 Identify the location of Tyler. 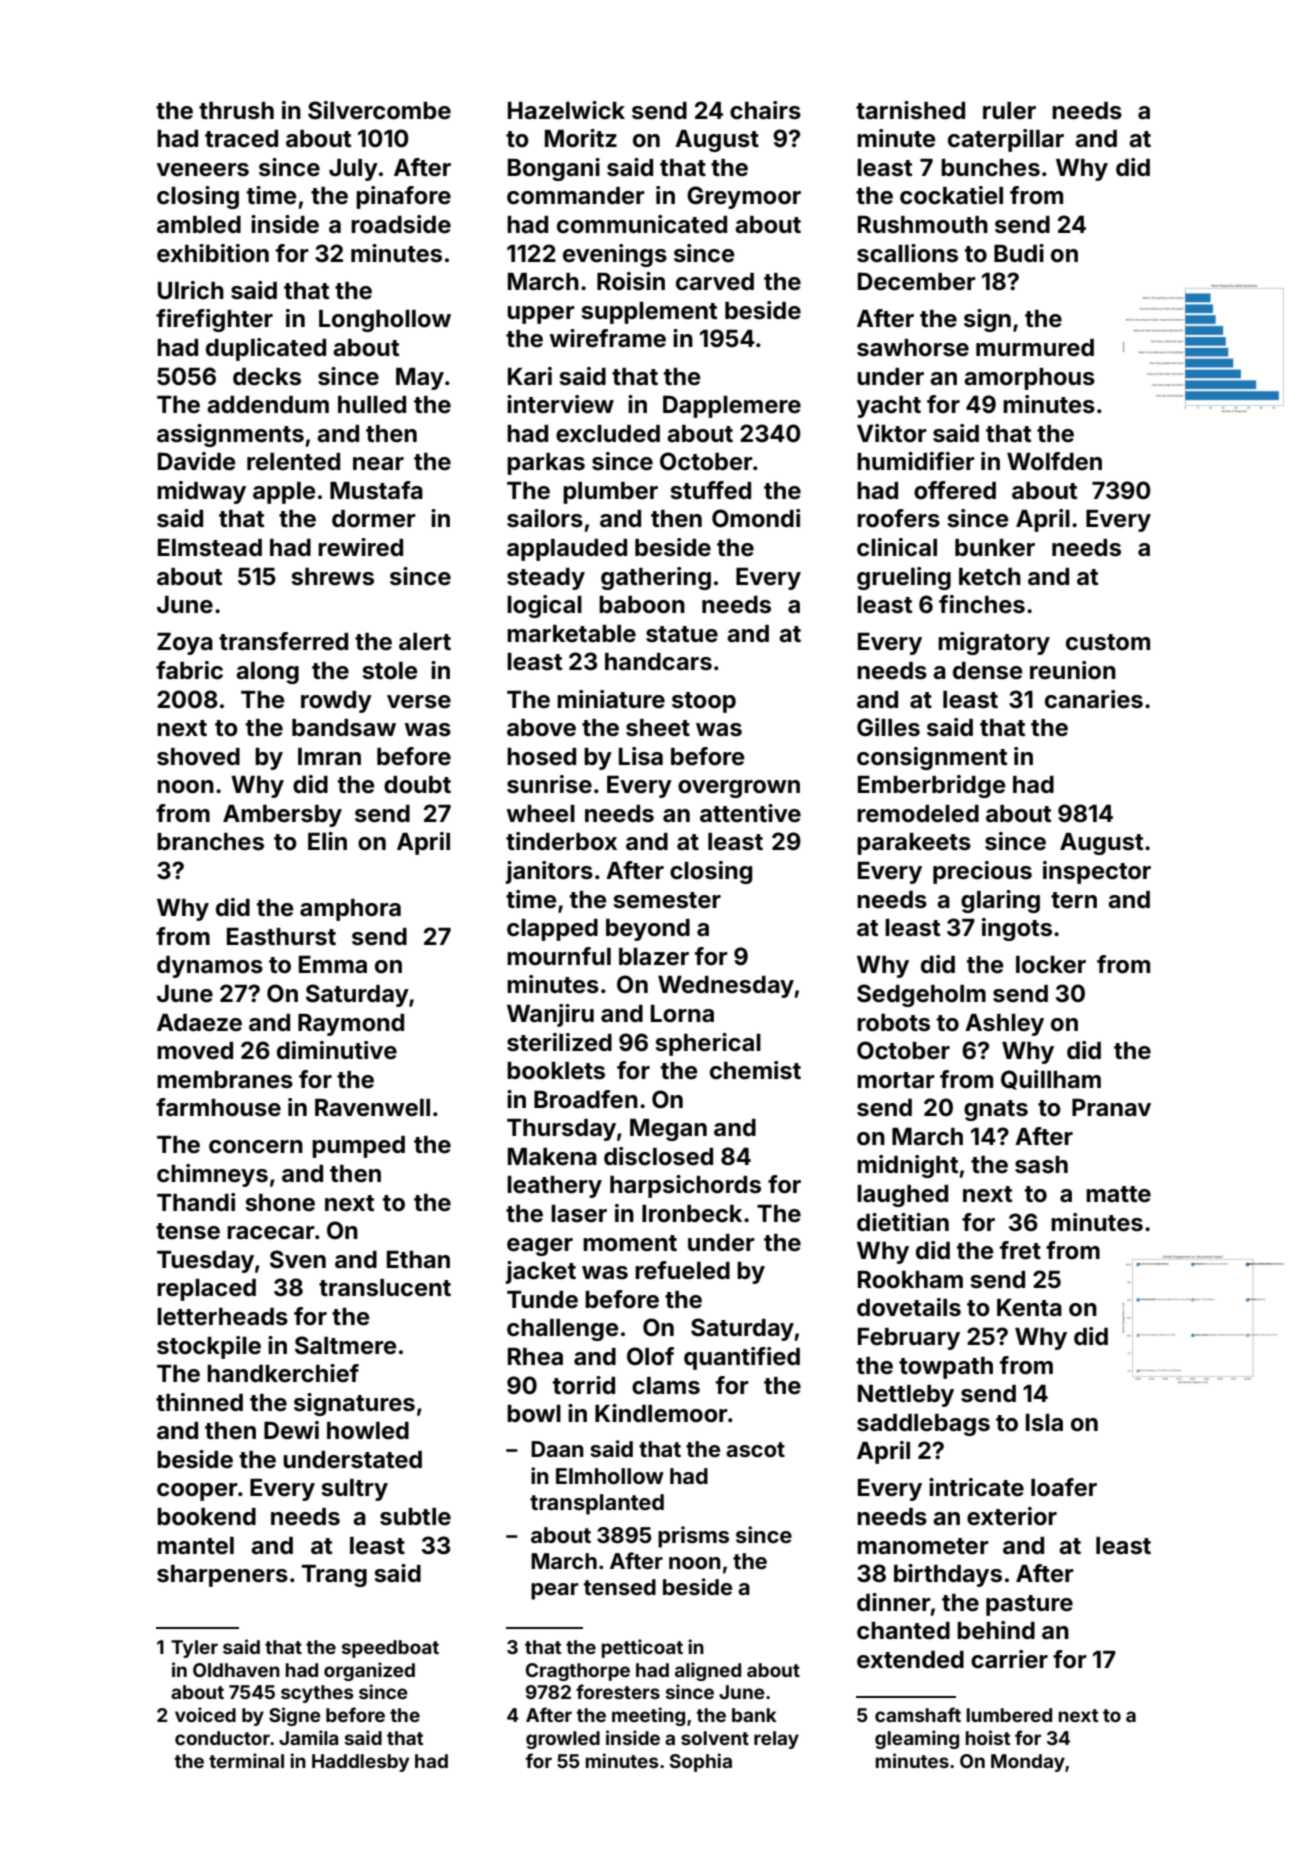
(194, 1649).
